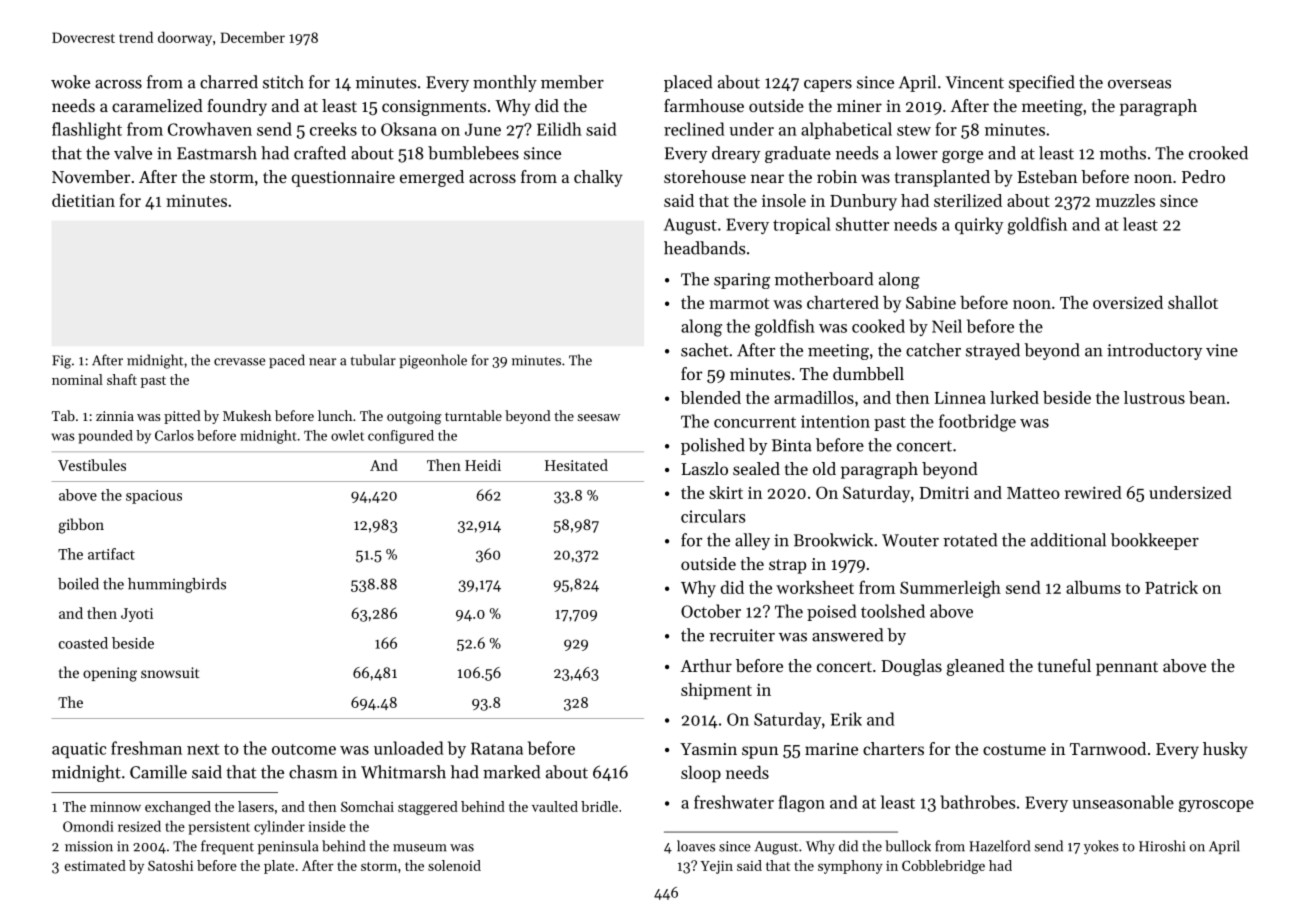  I want to click on woke, so click(70, 82).
